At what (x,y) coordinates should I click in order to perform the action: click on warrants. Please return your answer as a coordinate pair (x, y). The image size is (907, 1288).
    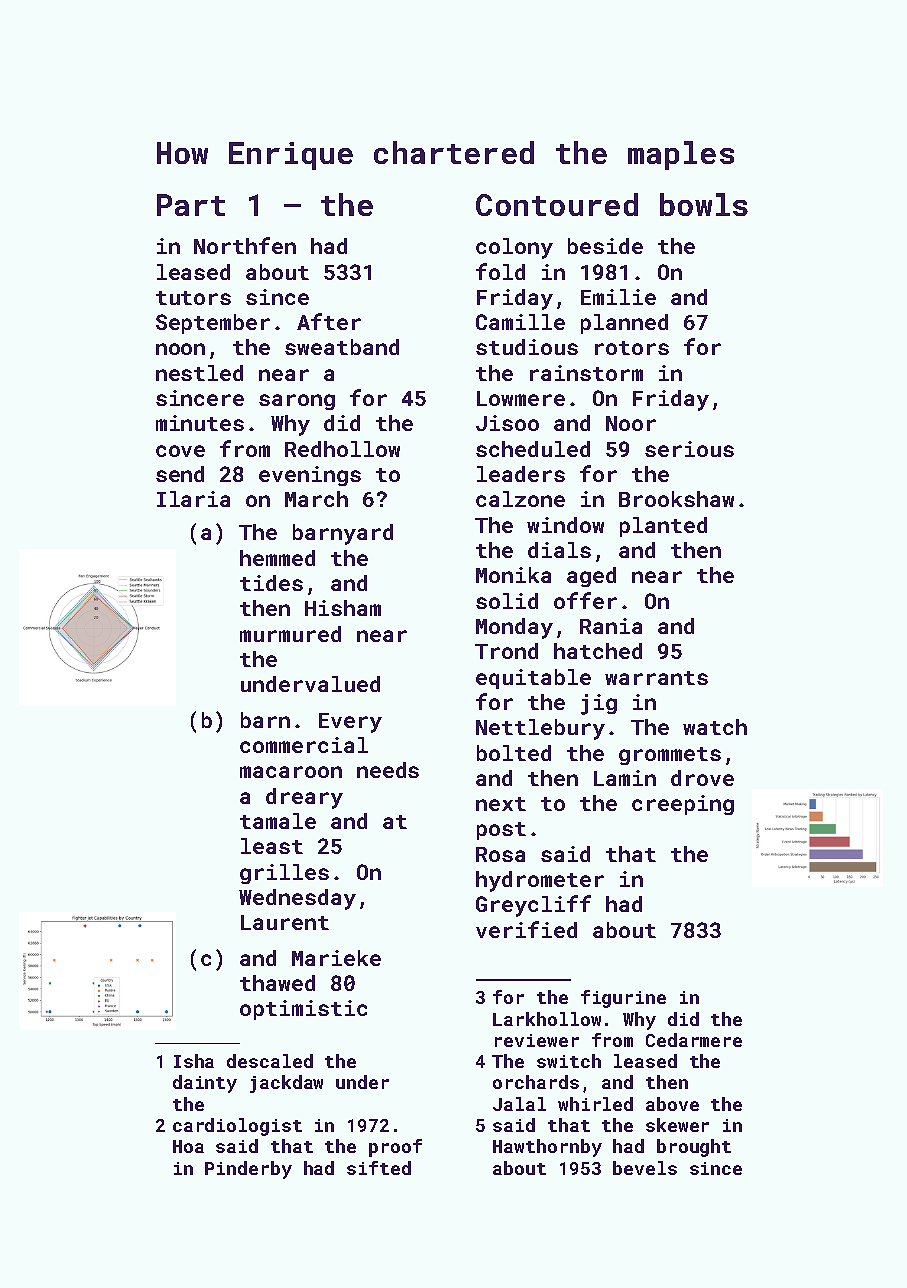
    Looking at the image, I should click on (656, 678).
